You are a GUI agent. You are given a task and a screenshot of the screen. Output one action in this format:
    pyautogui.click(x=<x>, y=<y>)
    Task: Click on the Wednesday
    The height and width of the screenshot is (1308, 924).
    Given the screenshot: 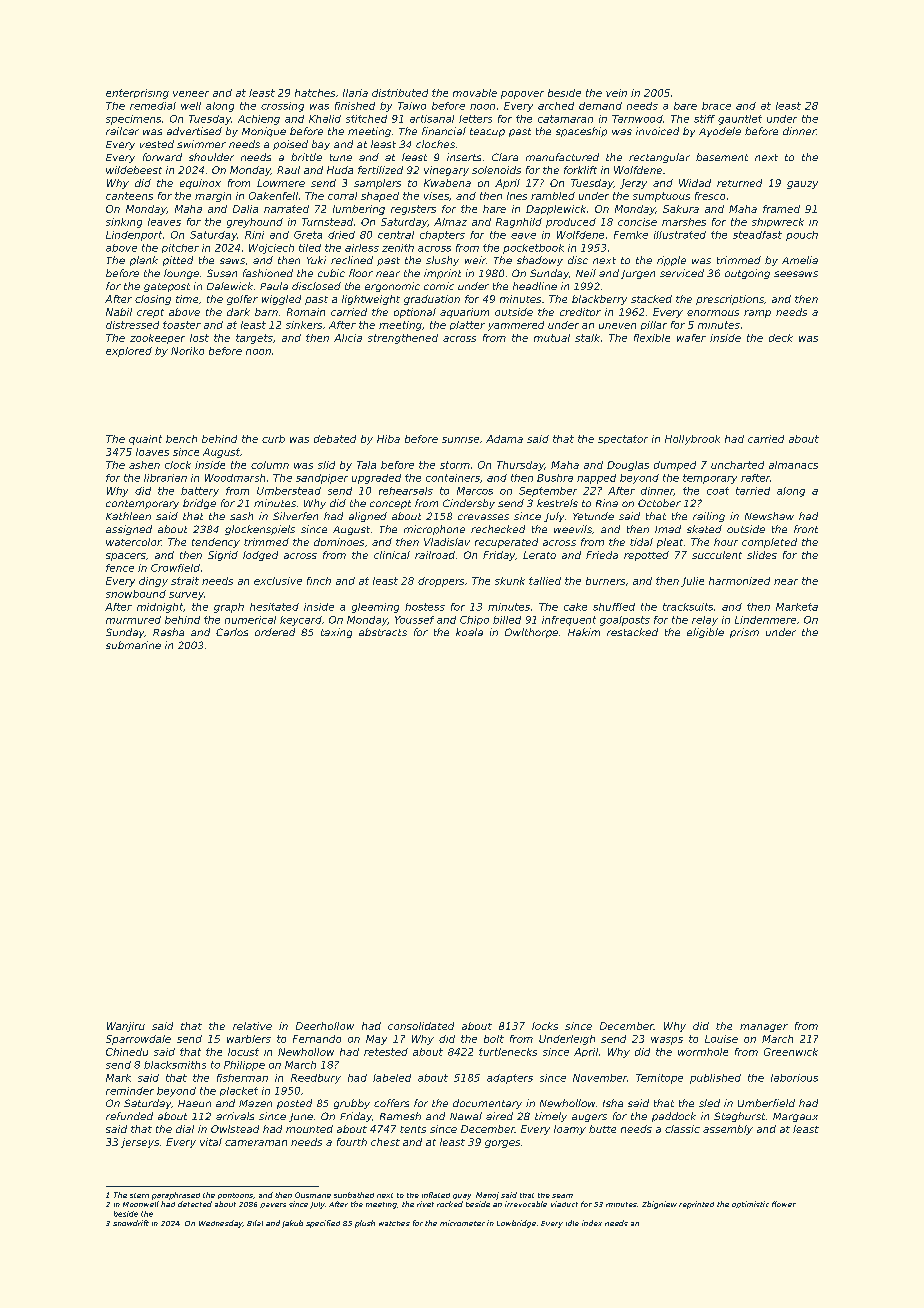 What is the action you would take?
    pyautogui.click(x=221, y=1224)
